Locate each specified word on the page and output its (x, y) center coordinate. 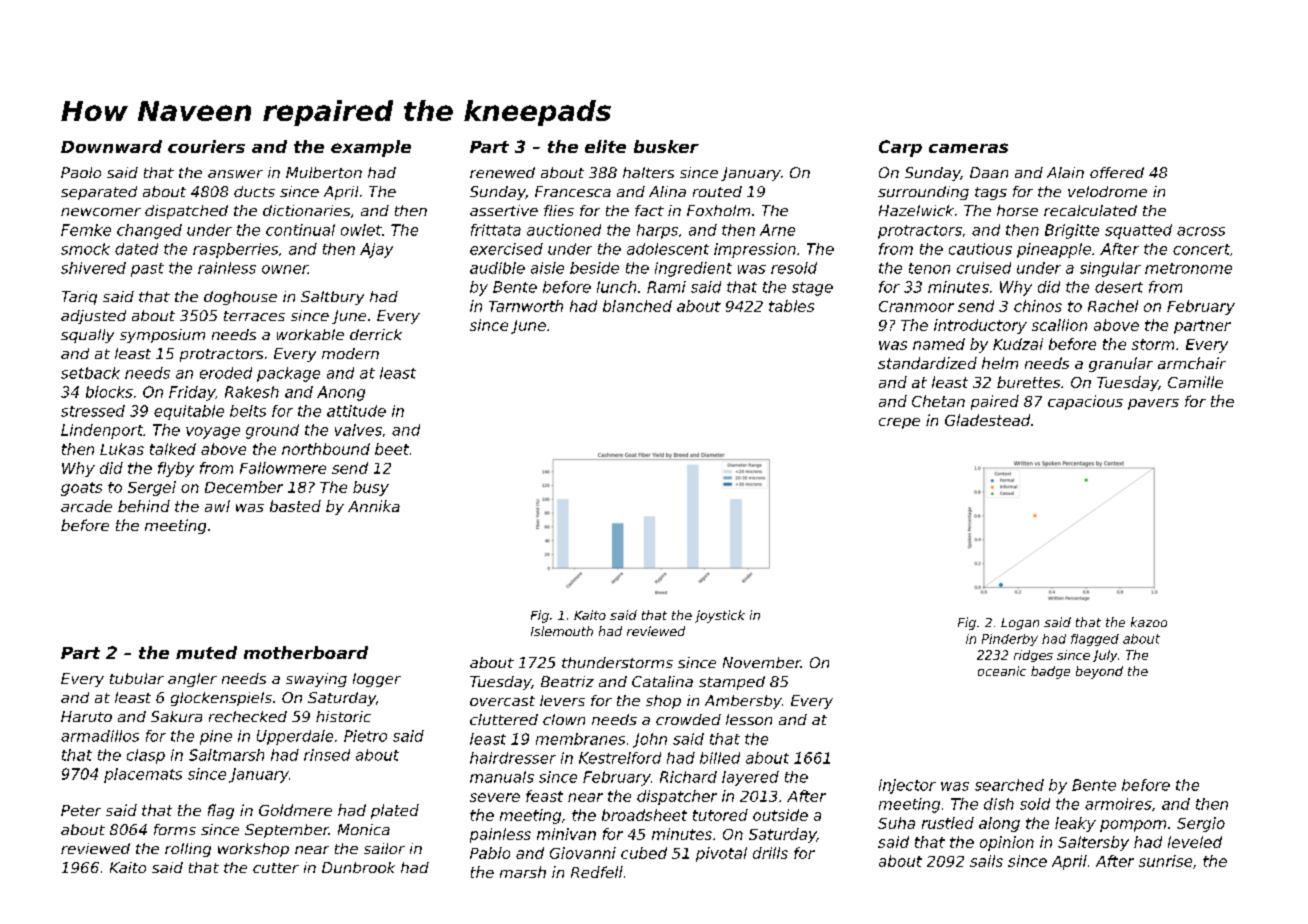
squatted (1138, 231)
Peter (81, 810)
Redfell (597, 872)
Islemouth (562, 631)
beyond (1099, 672)
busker (666, 146)
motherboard (306, 652)
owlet (361, 230)
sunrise (1165, 861)
